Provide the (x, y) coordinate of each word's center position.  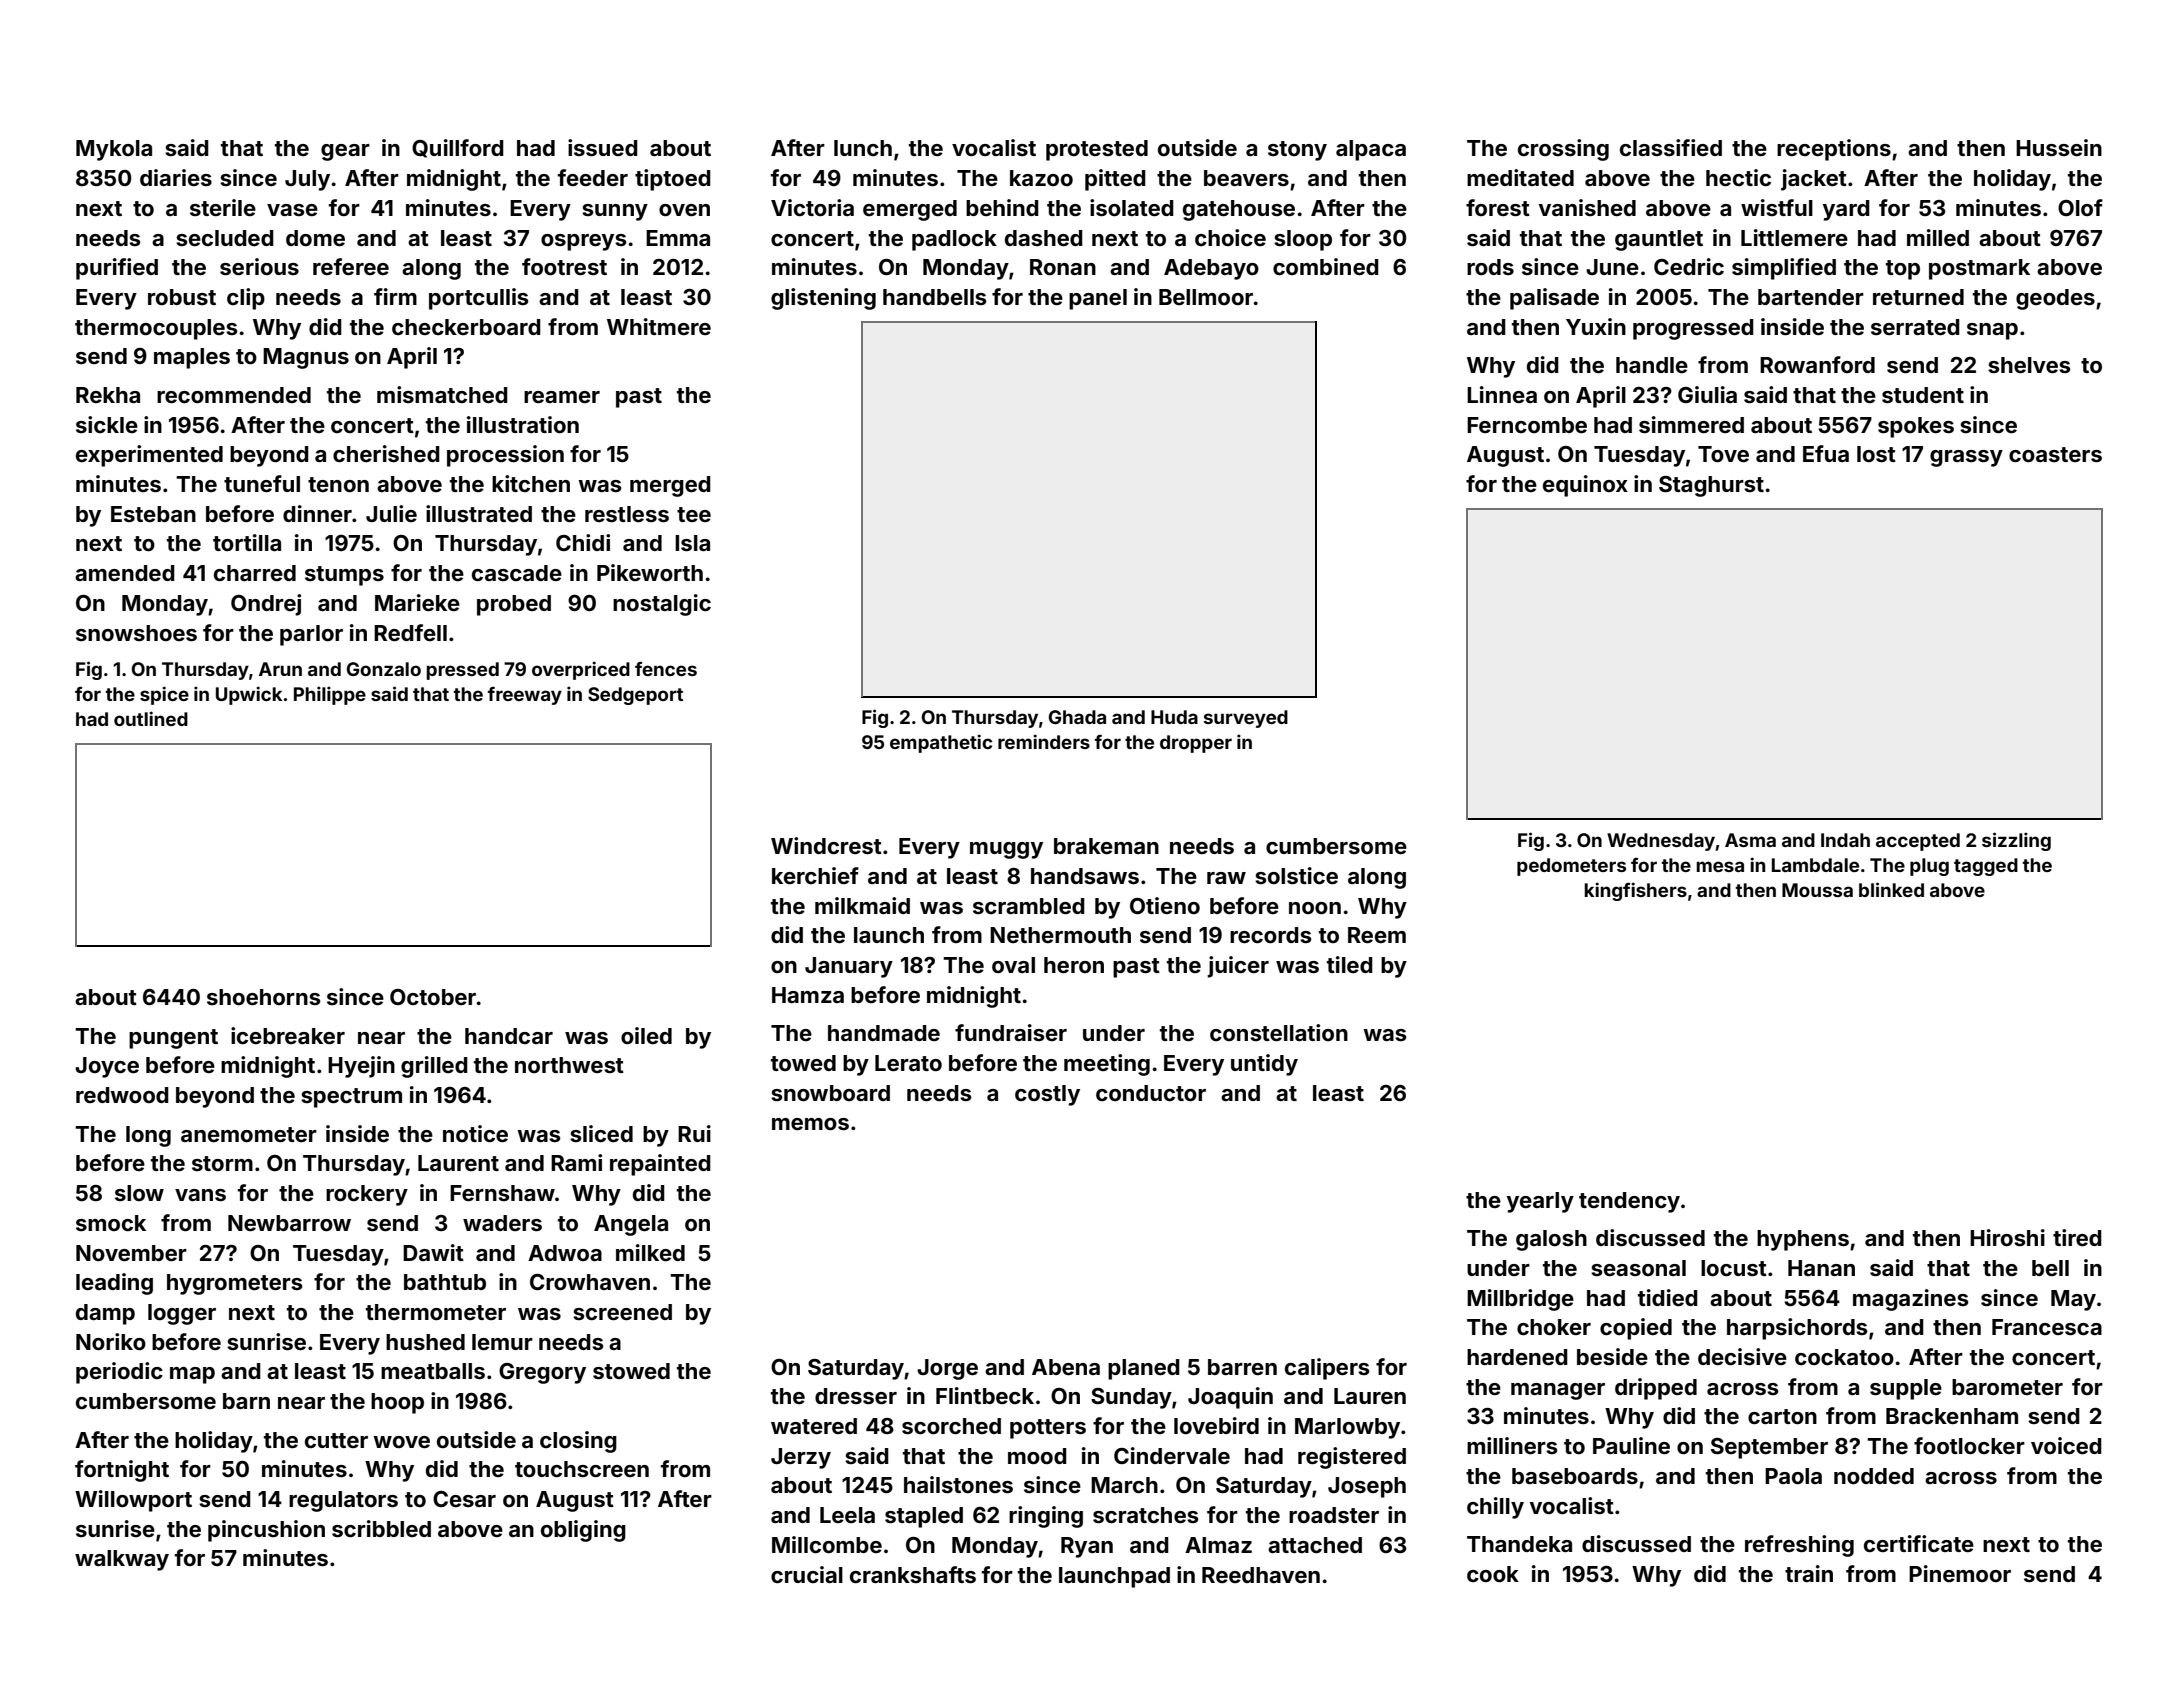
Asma (1750, 840)
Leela (847, 1515)
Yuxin (1596, 326)
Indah (1845, 840)
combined (1326, 266)
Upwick (249, 695)
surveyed (1246, 719)
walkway (122, 1560)
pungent (173, 1039)
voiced (2066, 1445)
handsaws (1085, 876)
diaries (176, 177)
